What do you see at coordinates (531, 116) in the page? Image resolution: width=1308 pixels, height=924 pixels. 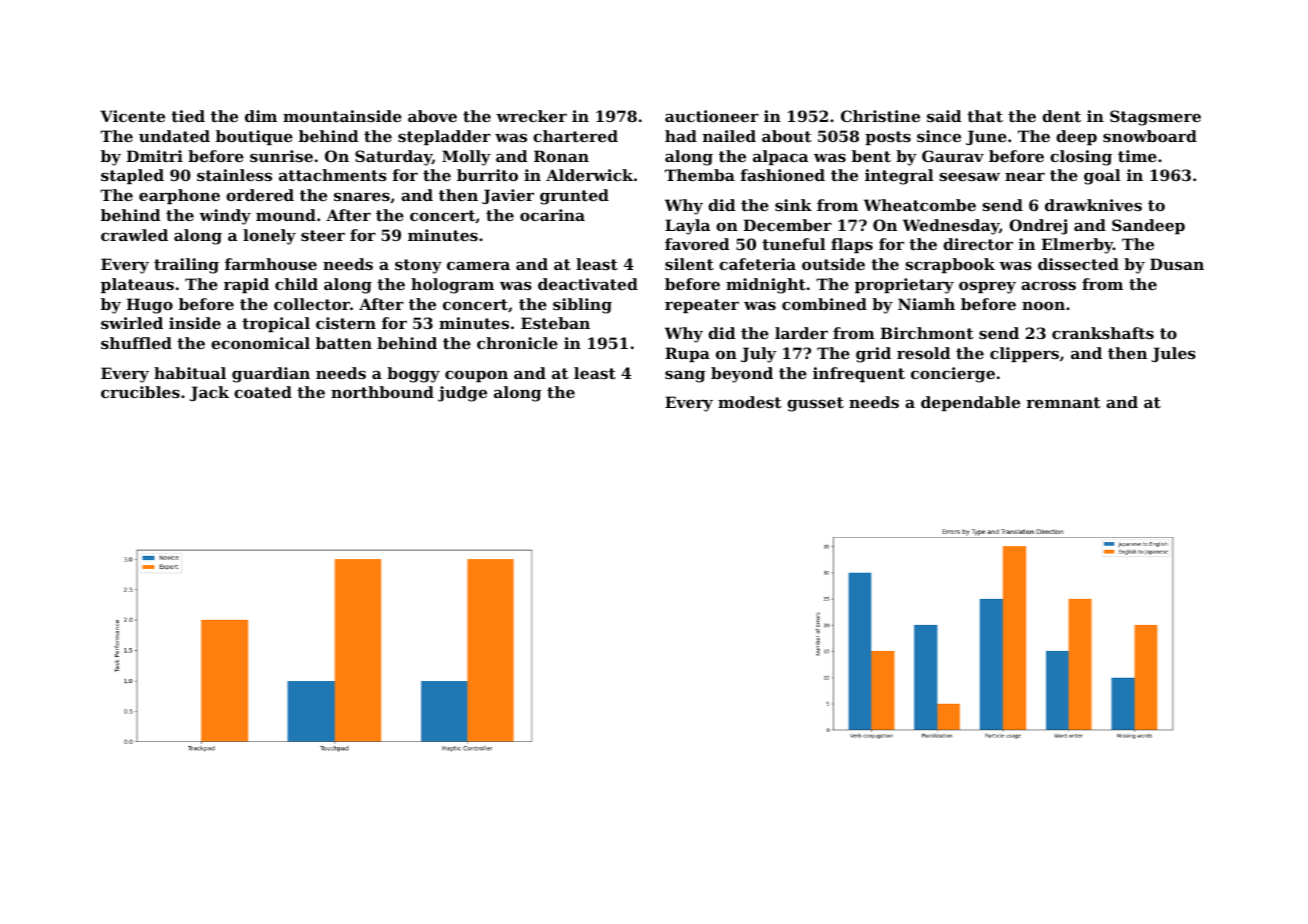 I see `wrecker` at bounding box center [531, 116].
